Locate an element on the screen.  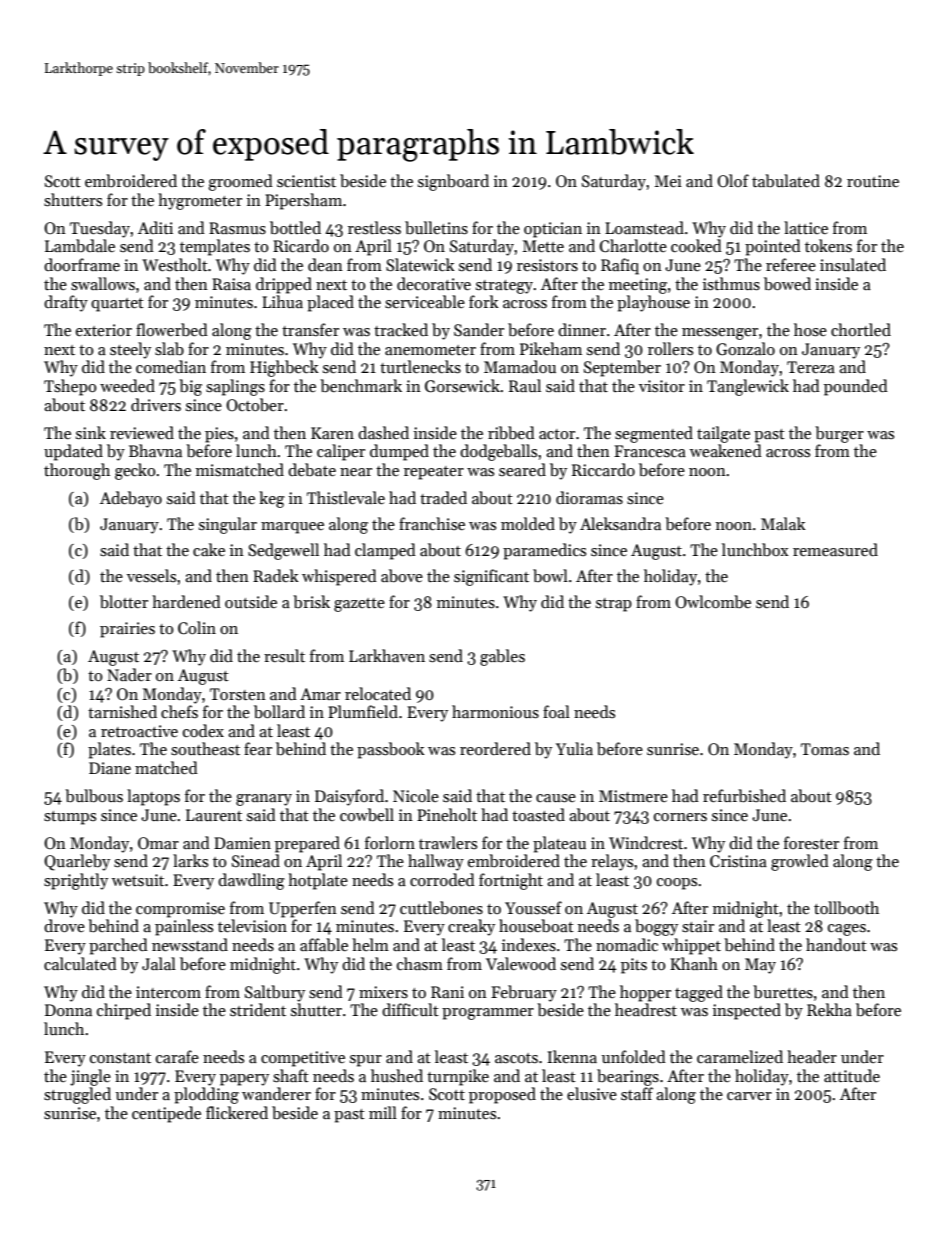
actor is located at coordinates (557, 434).
